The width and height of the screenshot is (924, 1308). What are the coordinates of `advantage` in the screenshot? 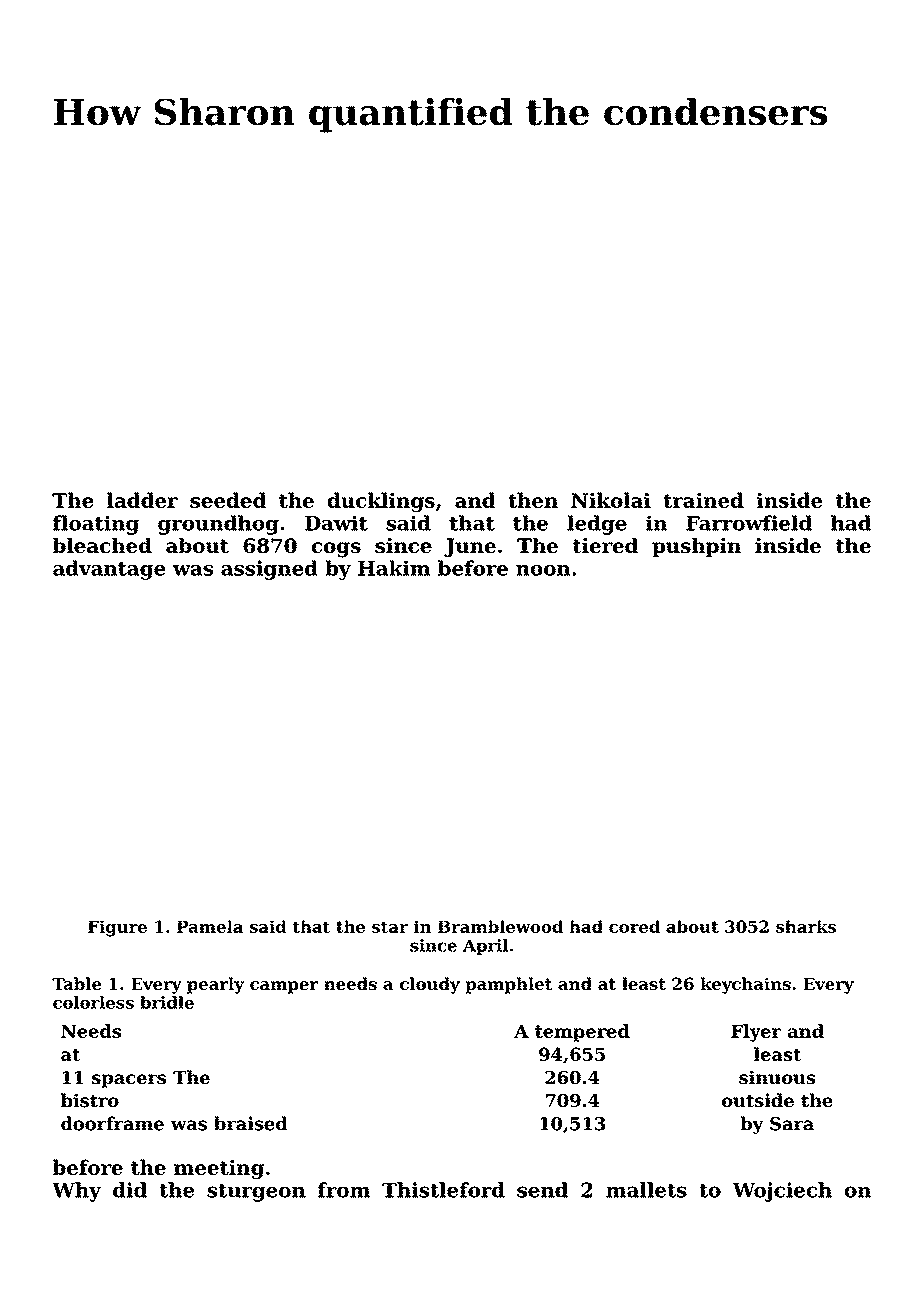 It's located at (109, 570).
